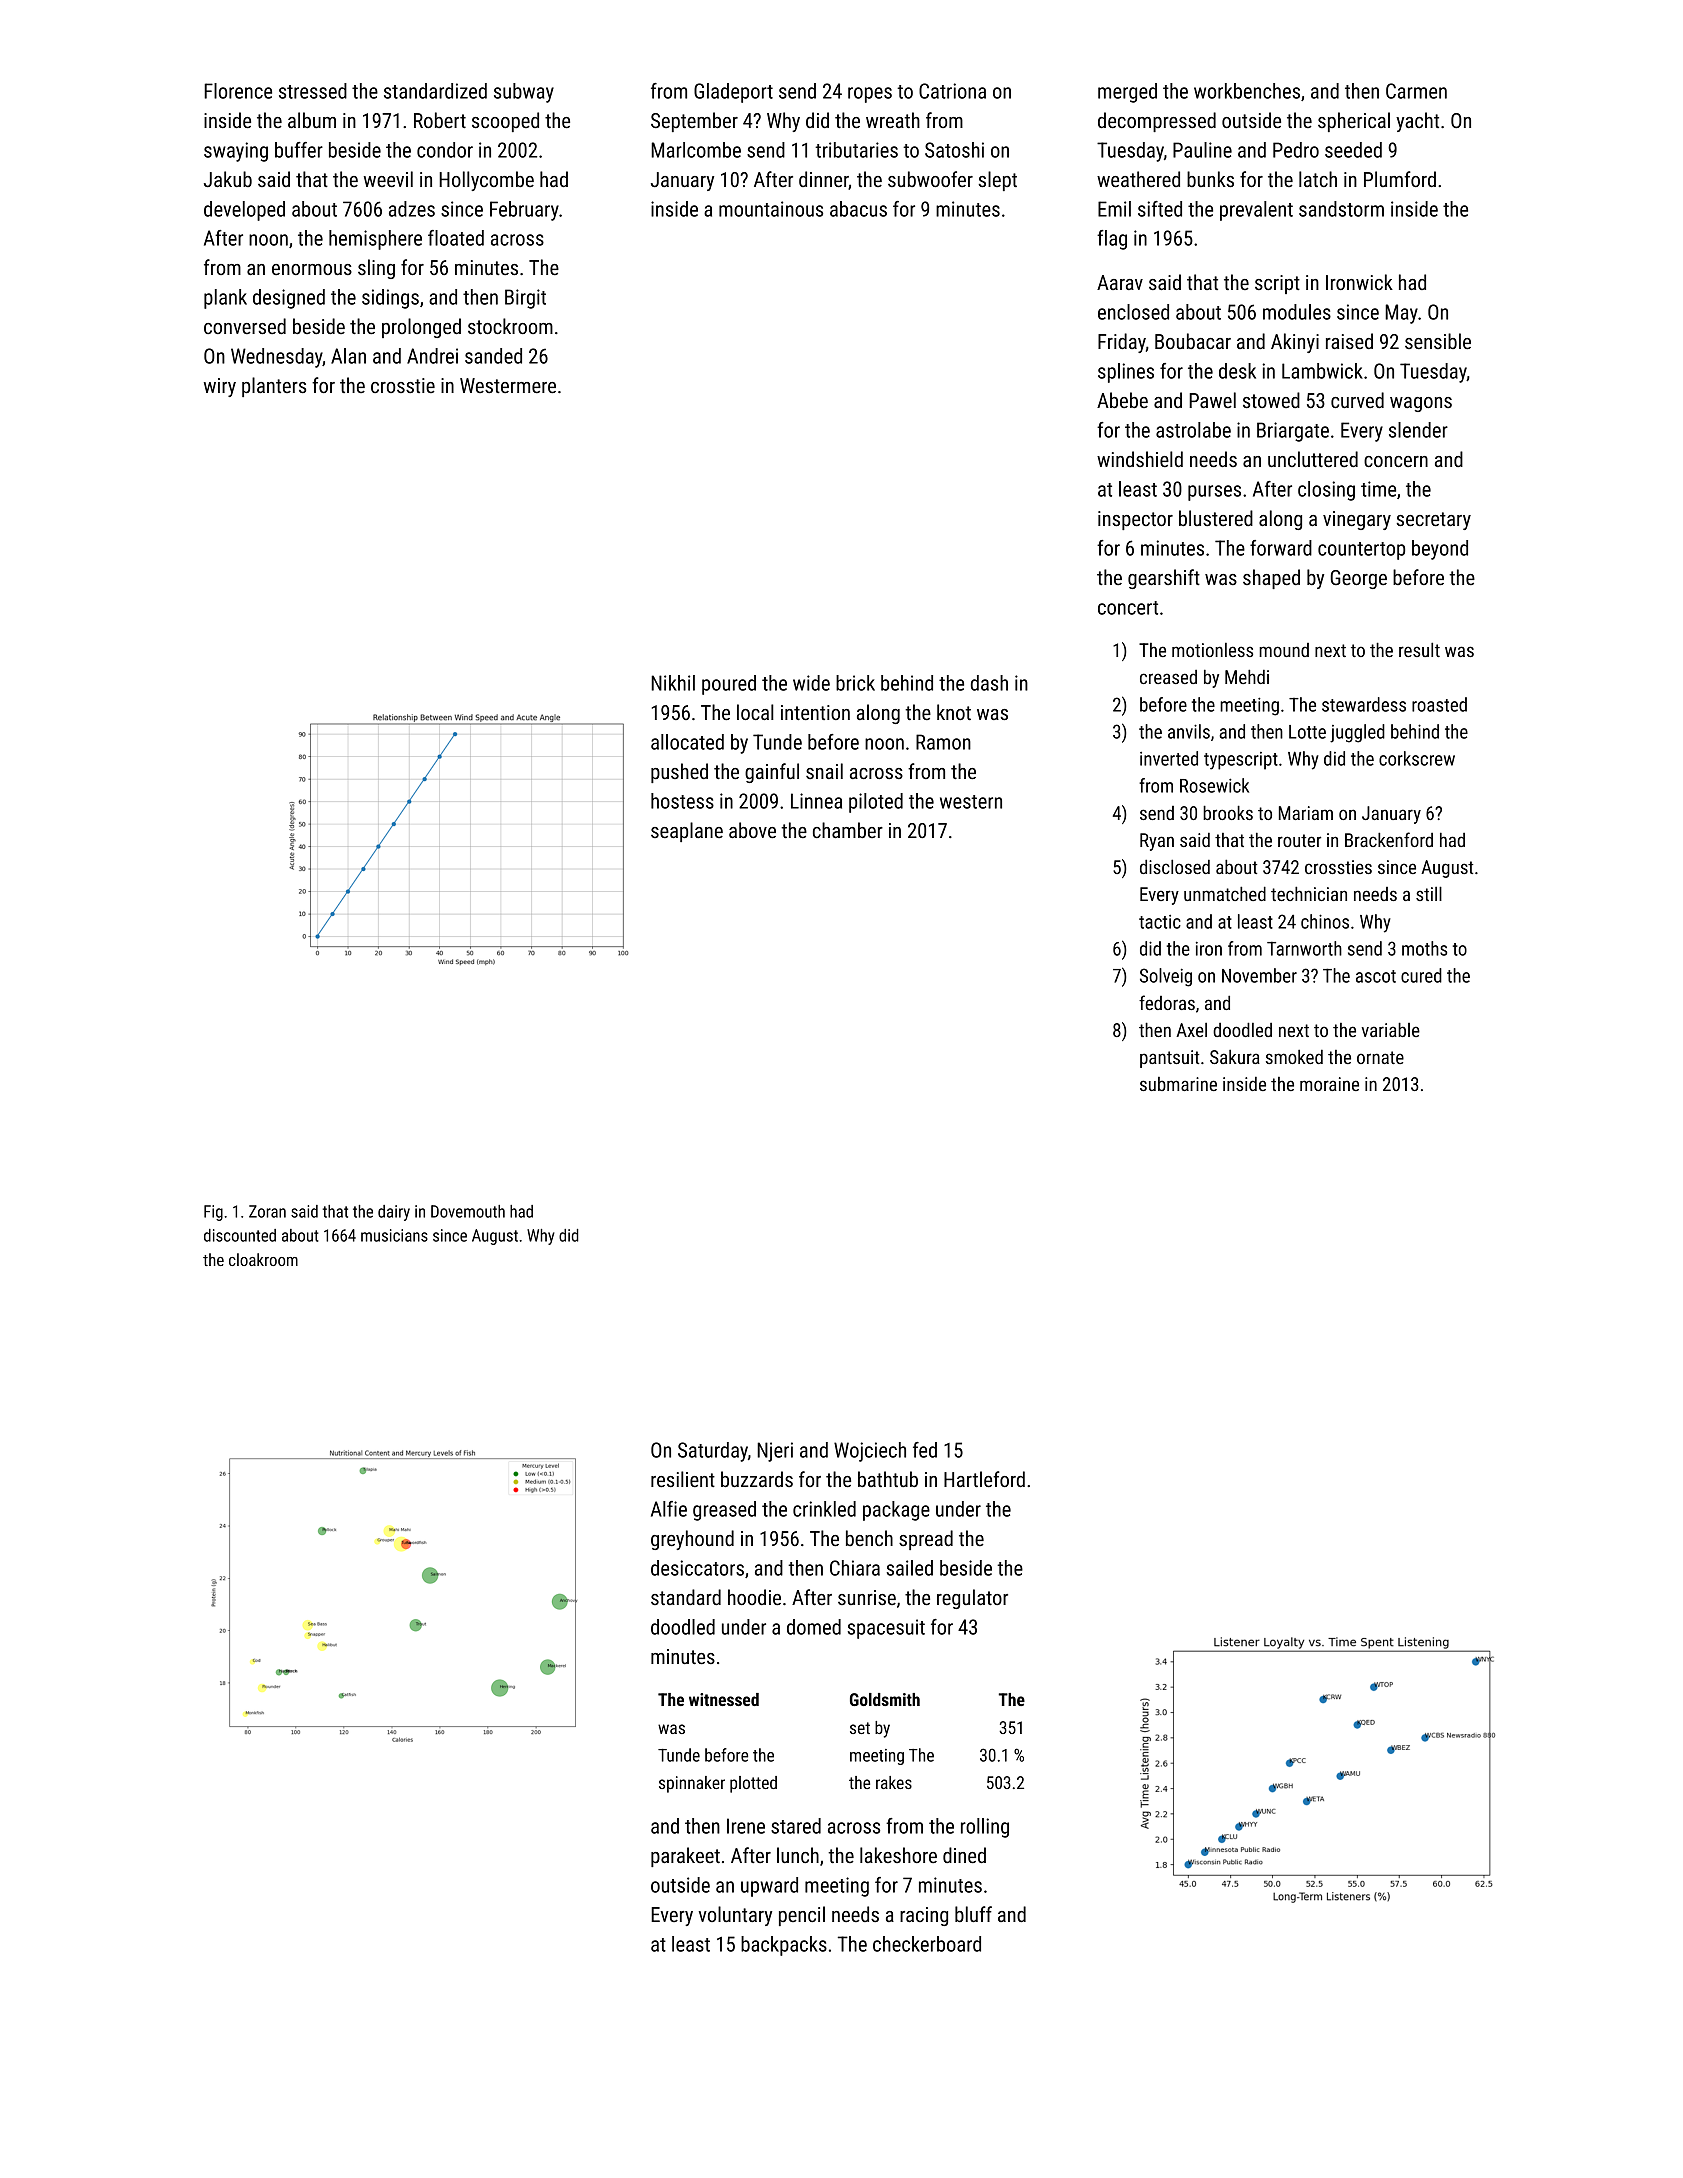 This page has width=1683, height=2178. Describe the element at coordinates (870, 1452) in the page. I see `Wojciech` at that location.
